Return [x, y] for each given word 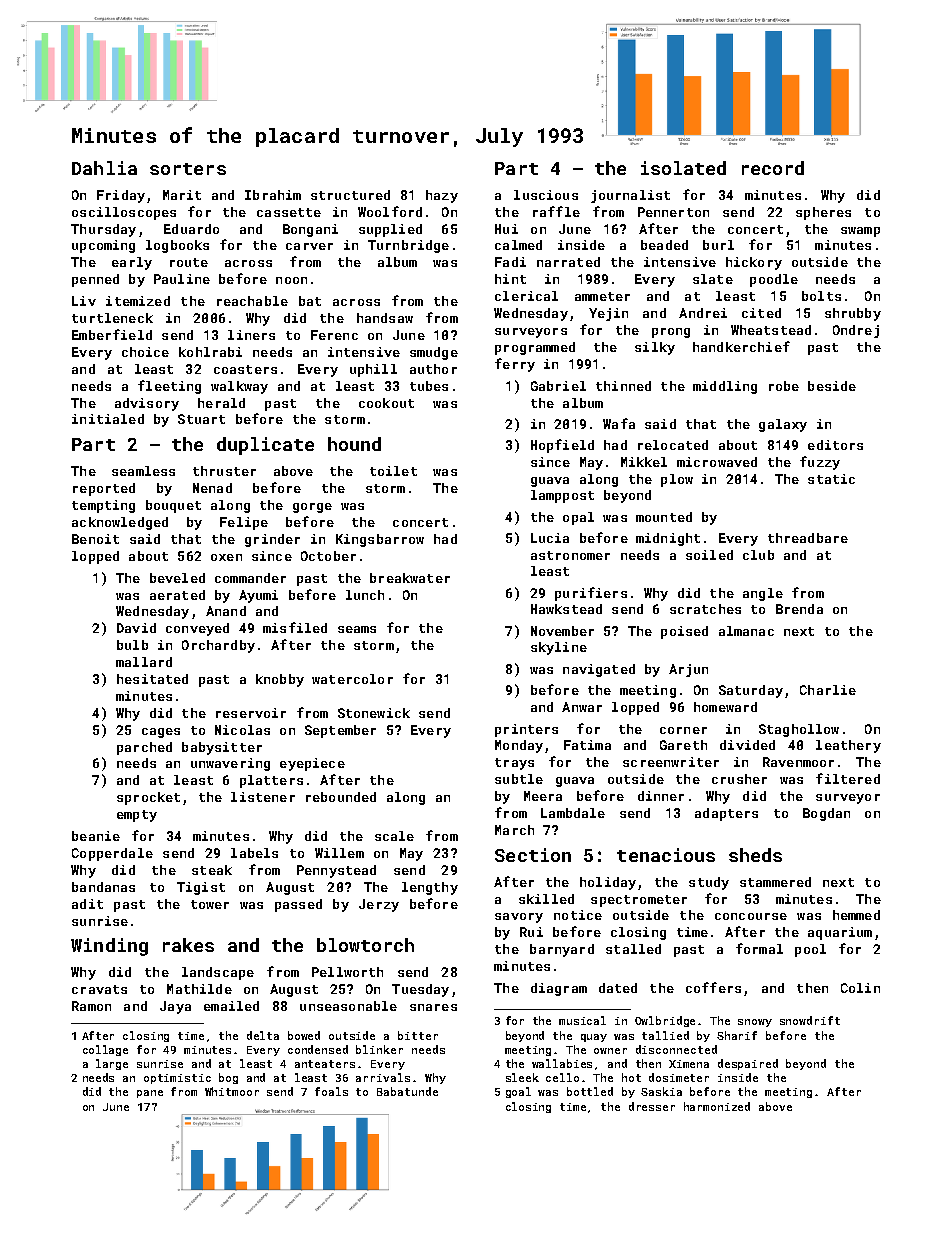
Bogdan [826, 814]
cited [761, 313]
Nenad [212, 488]
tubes [429, 386]
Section [533, 855]
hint [510, 279]
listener [263, 797]
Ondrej [856, 331]
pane [150, 1094]
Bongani [310, 230]
